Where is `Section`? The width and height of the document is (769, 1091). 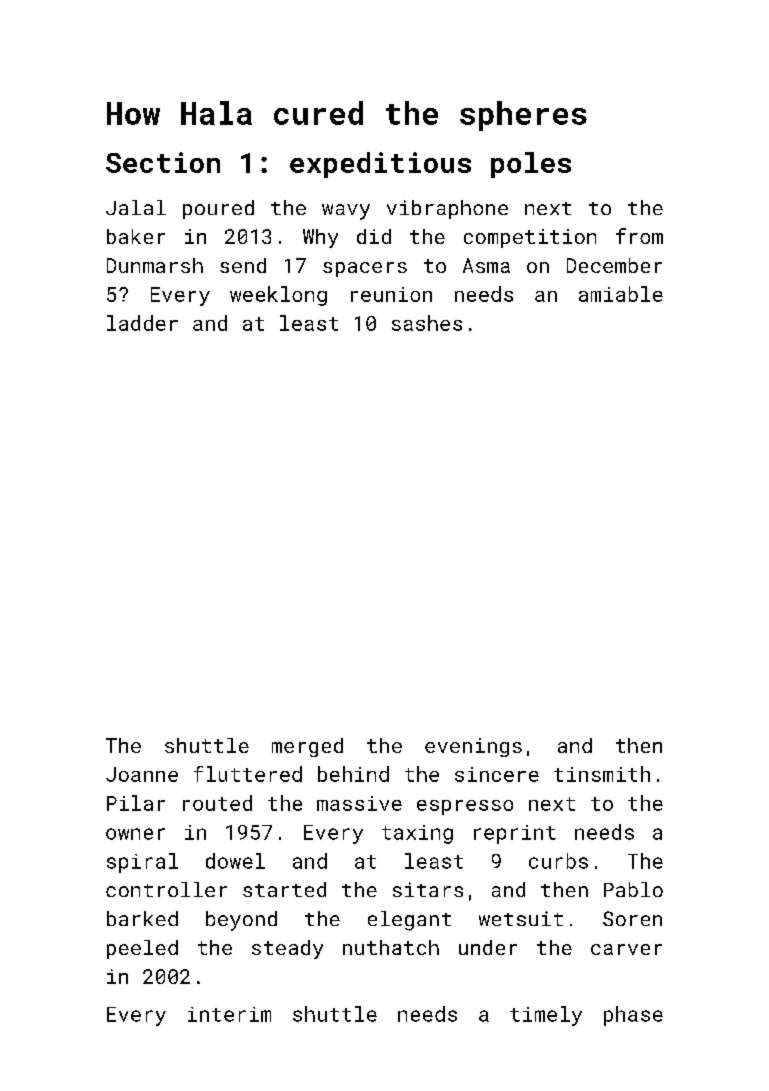 Section is located at coordinates (163, 162).
